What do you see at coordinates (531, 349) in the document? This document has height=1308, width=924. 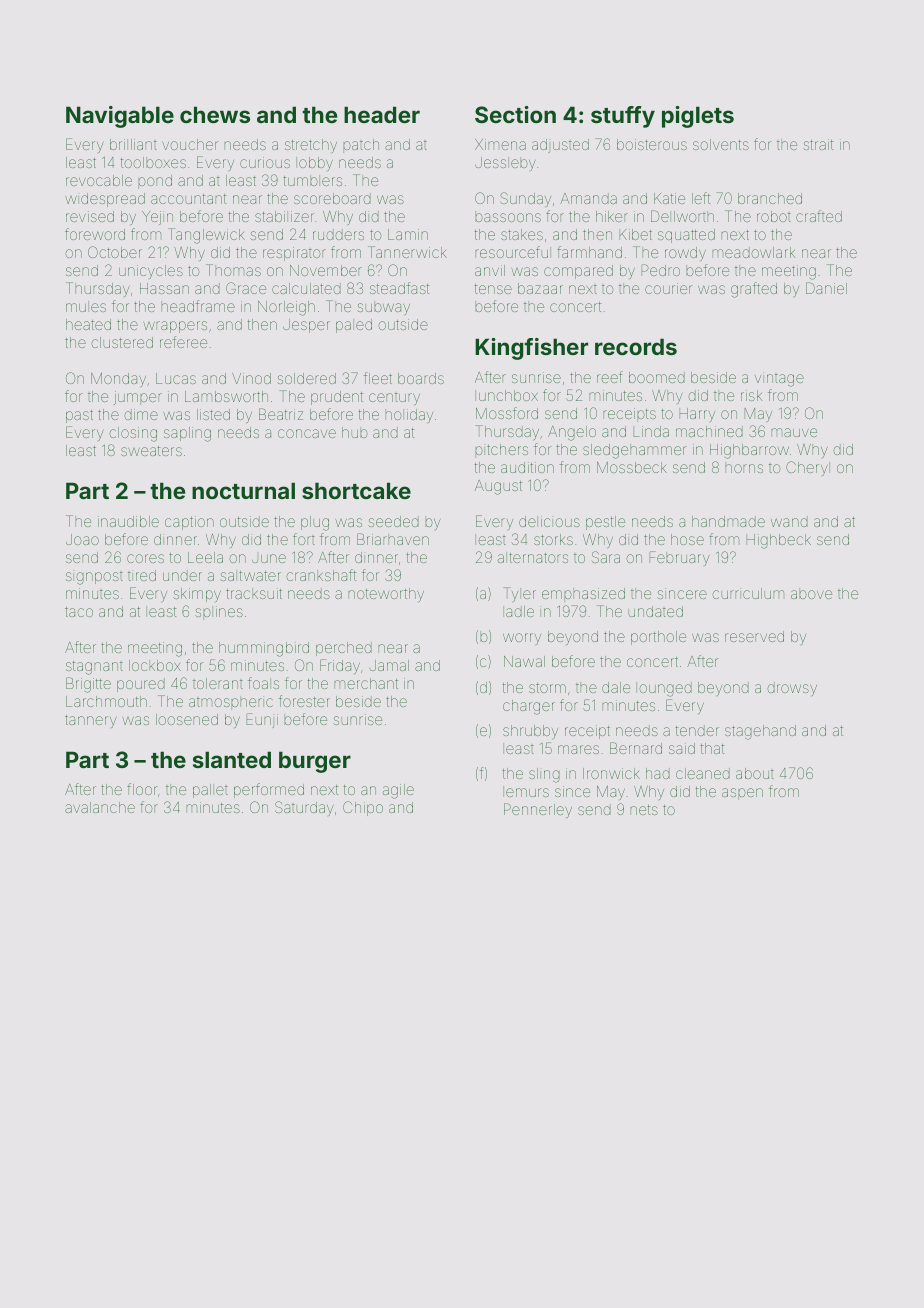 I see `Kingfisher` at bounding box center [531, 349].
